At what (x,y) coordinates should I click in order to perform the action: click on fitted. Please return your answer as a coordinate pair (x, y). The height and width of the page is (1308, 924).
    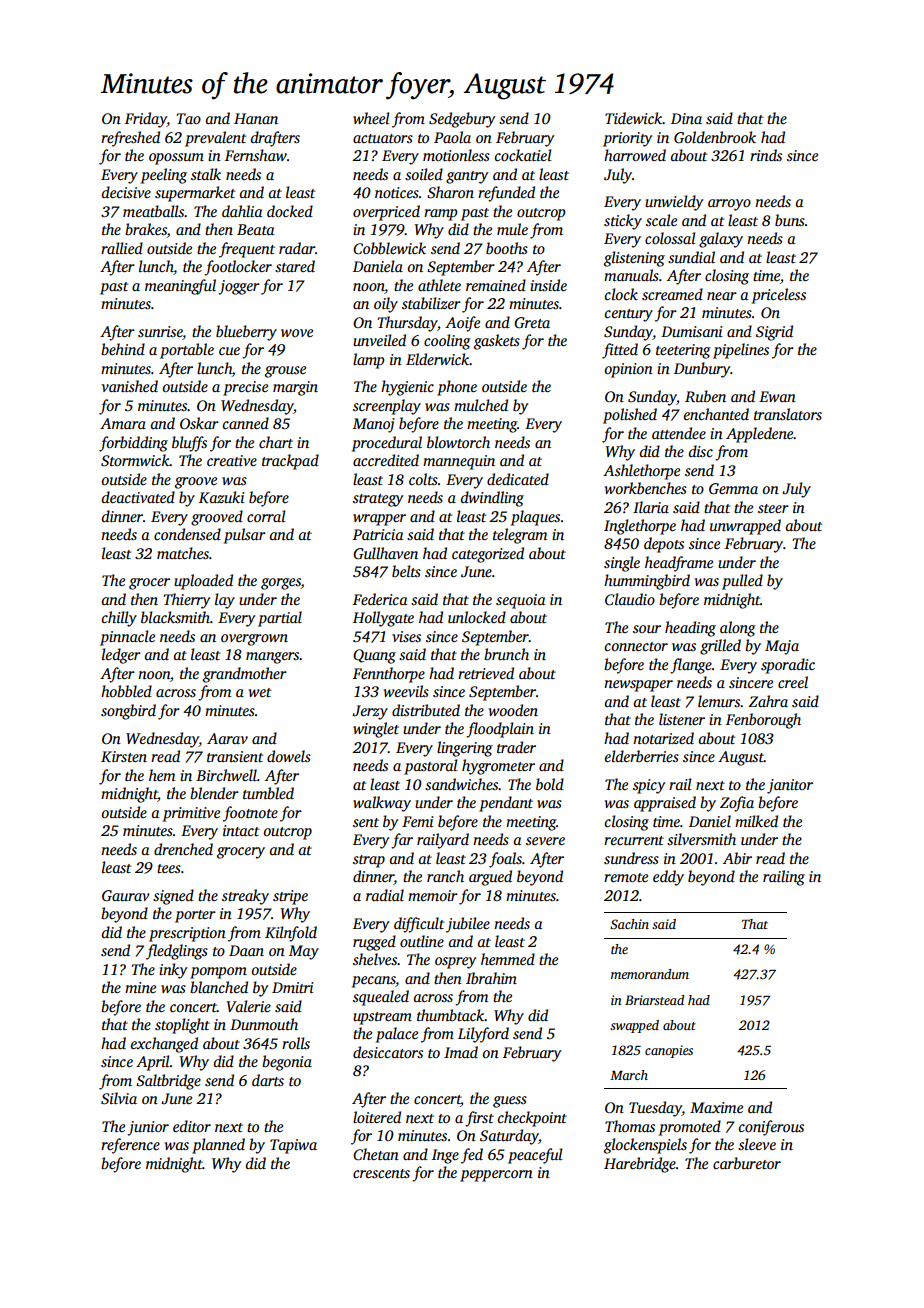
    Looking at the image, I should click on (620, 351).
